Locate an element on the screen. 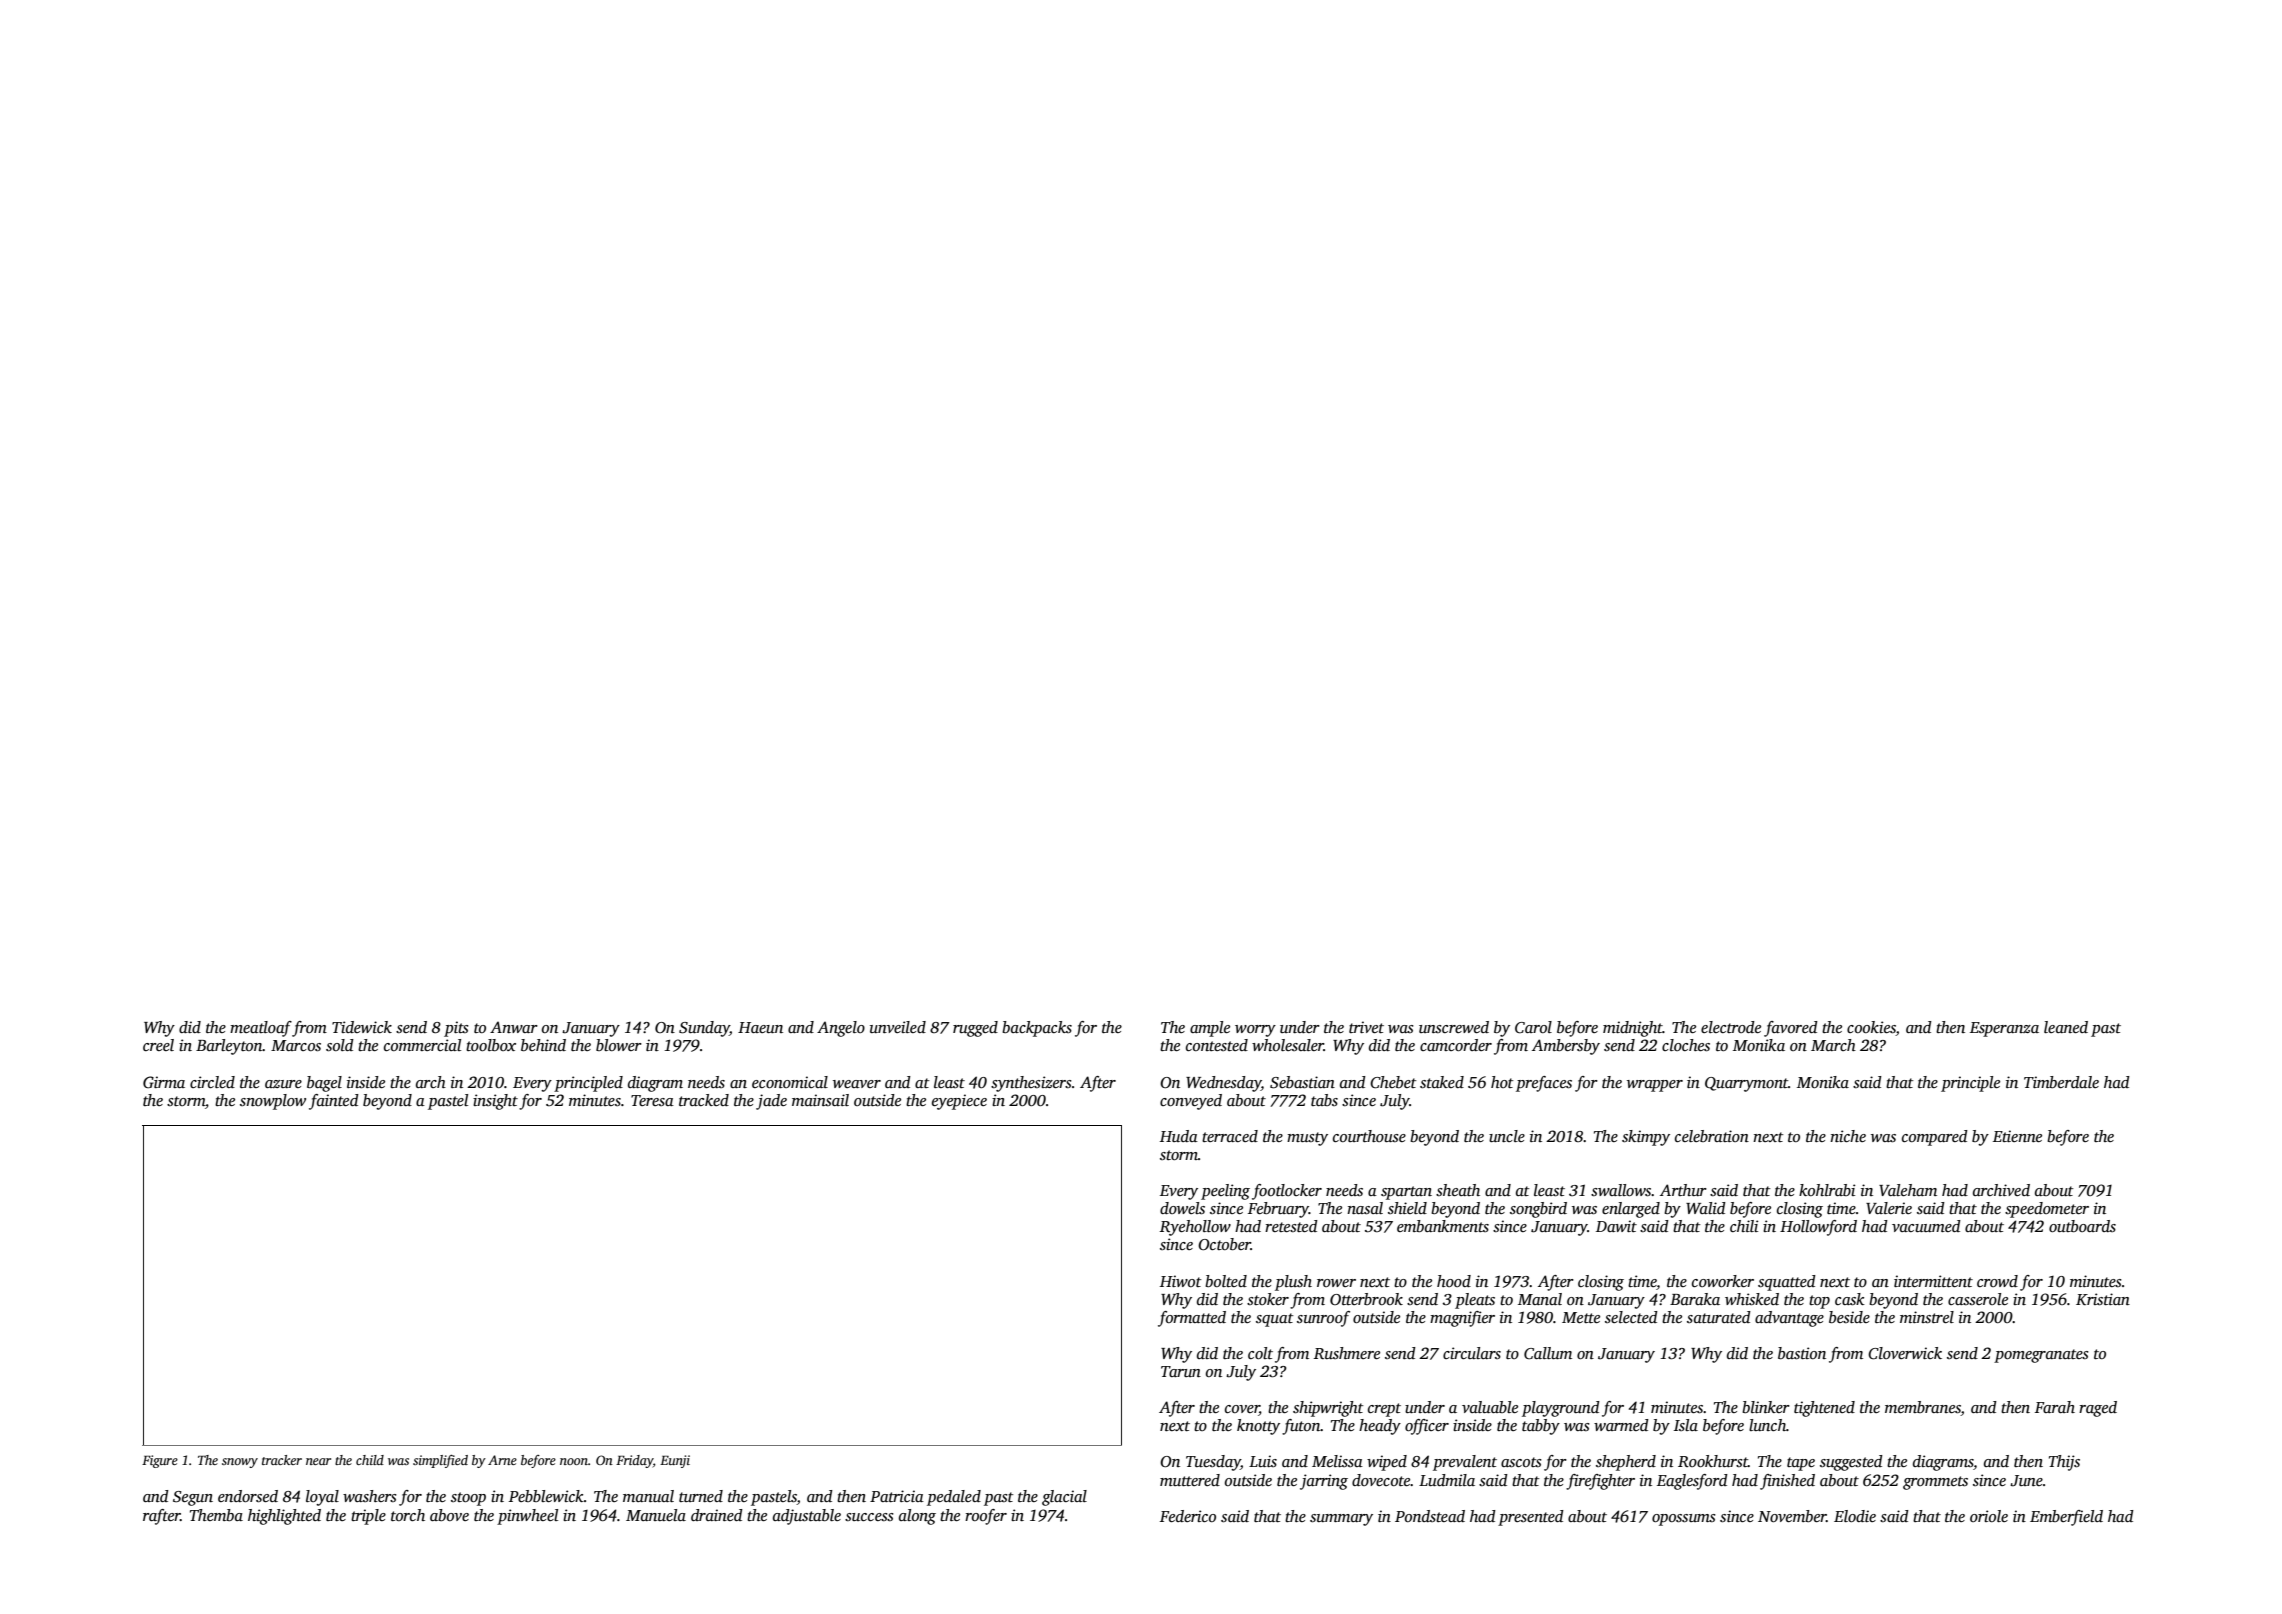 Image resolution: width=2282 pixels, height=1614 pixels. electrode is located at coordinates (1731, 1027).
